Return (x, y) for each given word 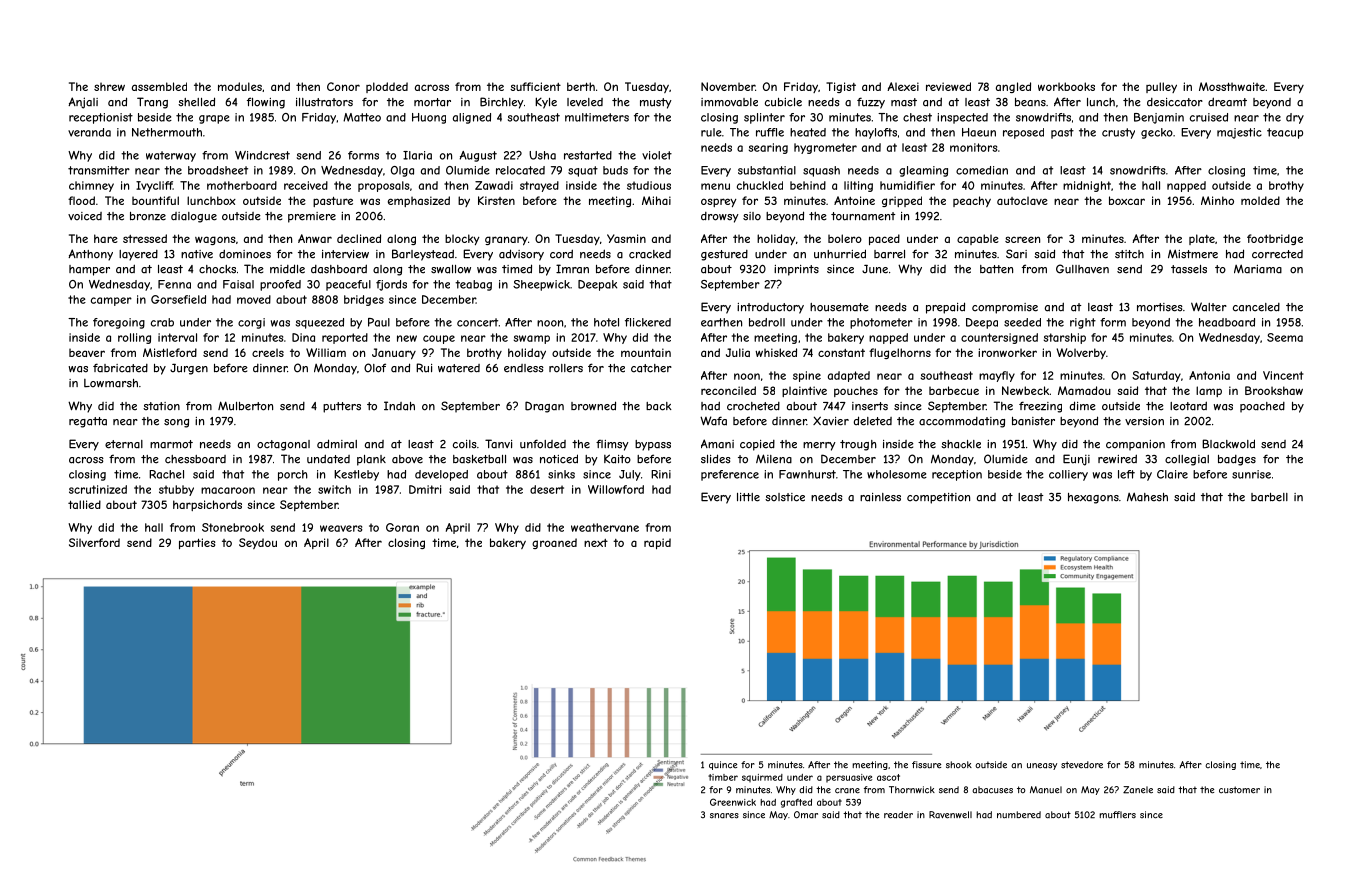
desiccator (1175, 102)
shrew (109, 86)
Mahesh (1147, 497)
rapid (657, 543)
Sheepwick (541, 285)
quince (723, 765)
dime (1083, 406)
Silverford (94, 542)
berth (581, 86)
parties (197, 543)
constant (841, 353)
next (596, 543)
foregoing (119, 323)
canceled (1256, 307)
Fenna (174, 284)
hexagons (1093, 498)
